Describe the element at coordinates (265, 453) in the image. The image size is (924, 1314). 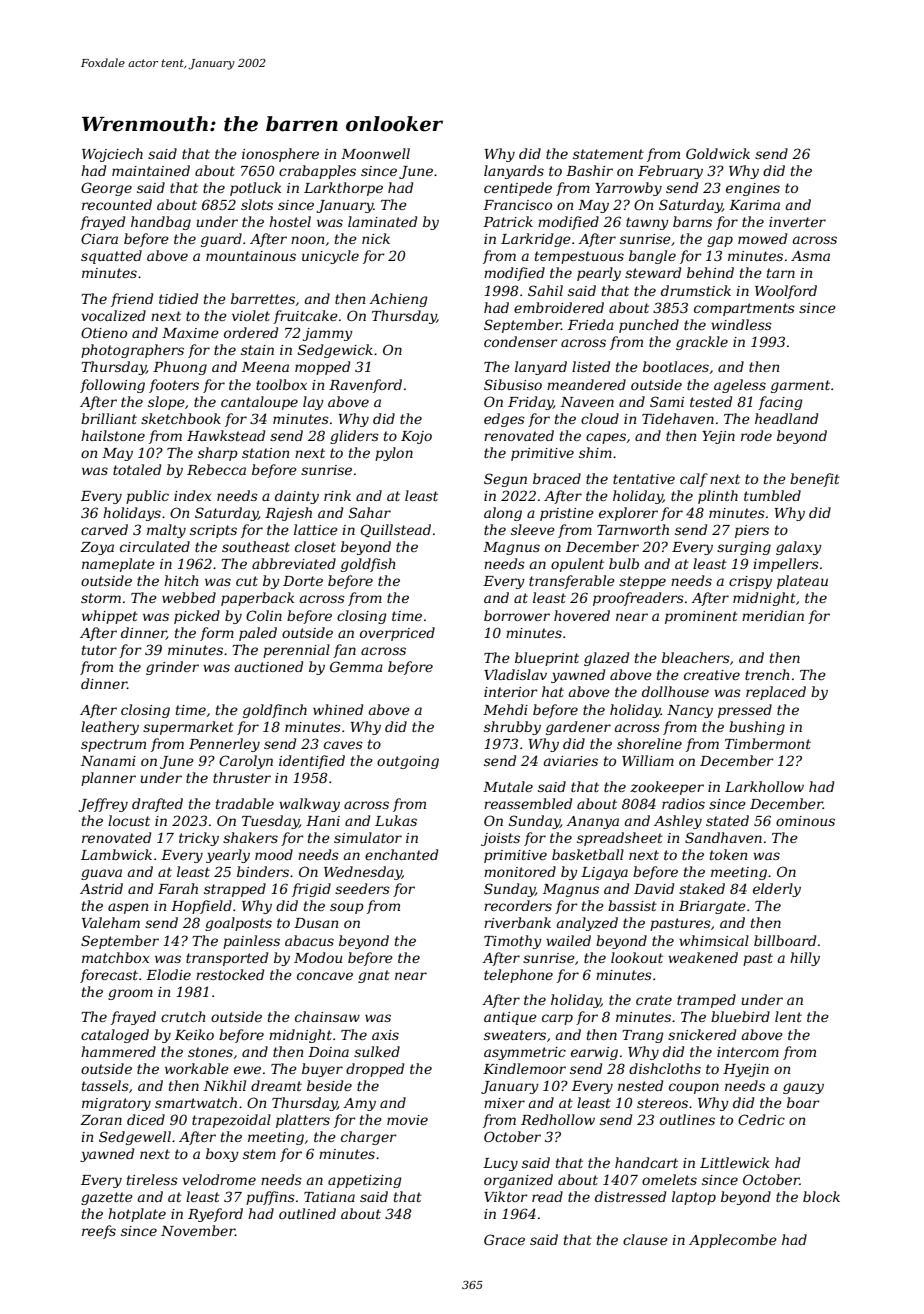
I see `station` at that location.
